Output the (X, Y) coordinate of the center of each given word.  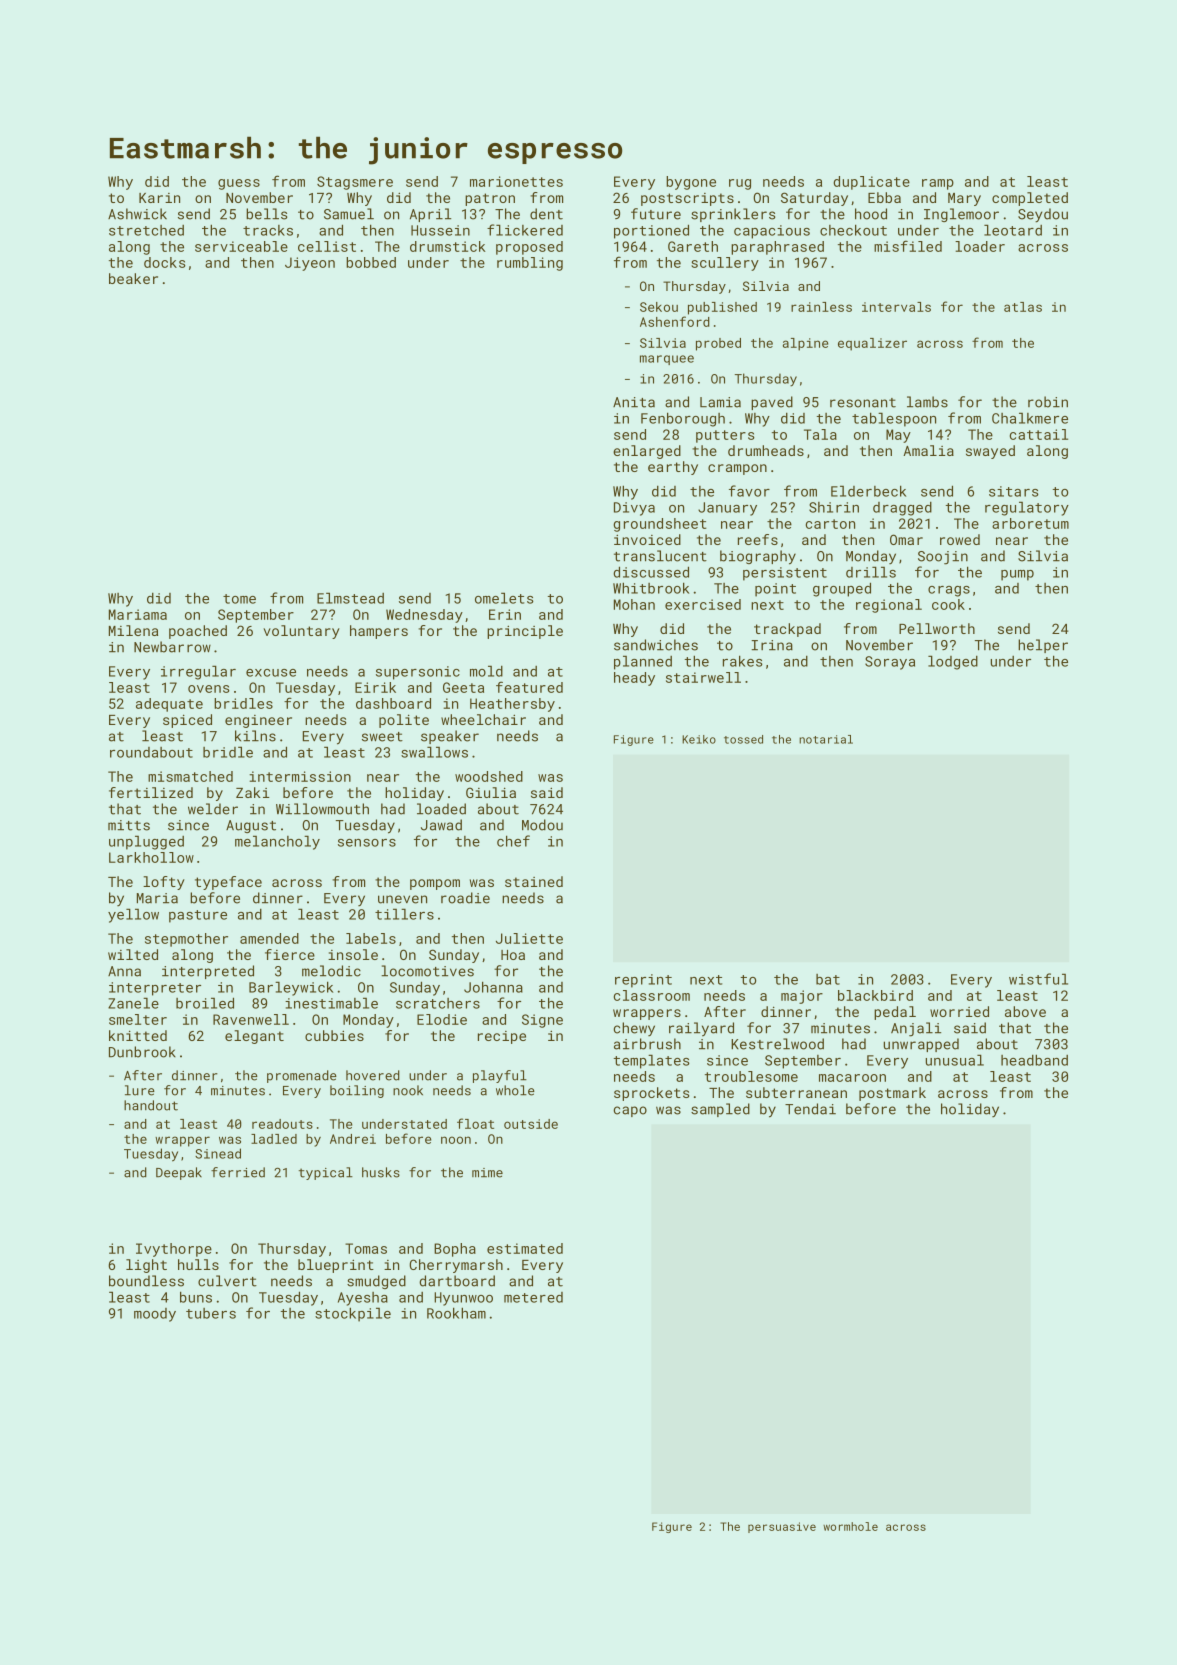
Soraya (890, 663)
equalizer (872, 344)
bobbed (371, 262)
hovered (373, 1075)
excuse (271, 673)
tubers (211, 1313)
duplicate (871, 183)
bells (266, 214)
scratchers (438, 1003)
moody (155, 1315)
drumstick (448, 246)
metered (533, 1297)
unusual (955, 1060)
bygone (691, 183)
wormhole (850, 1526)
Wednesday (424, 616)
